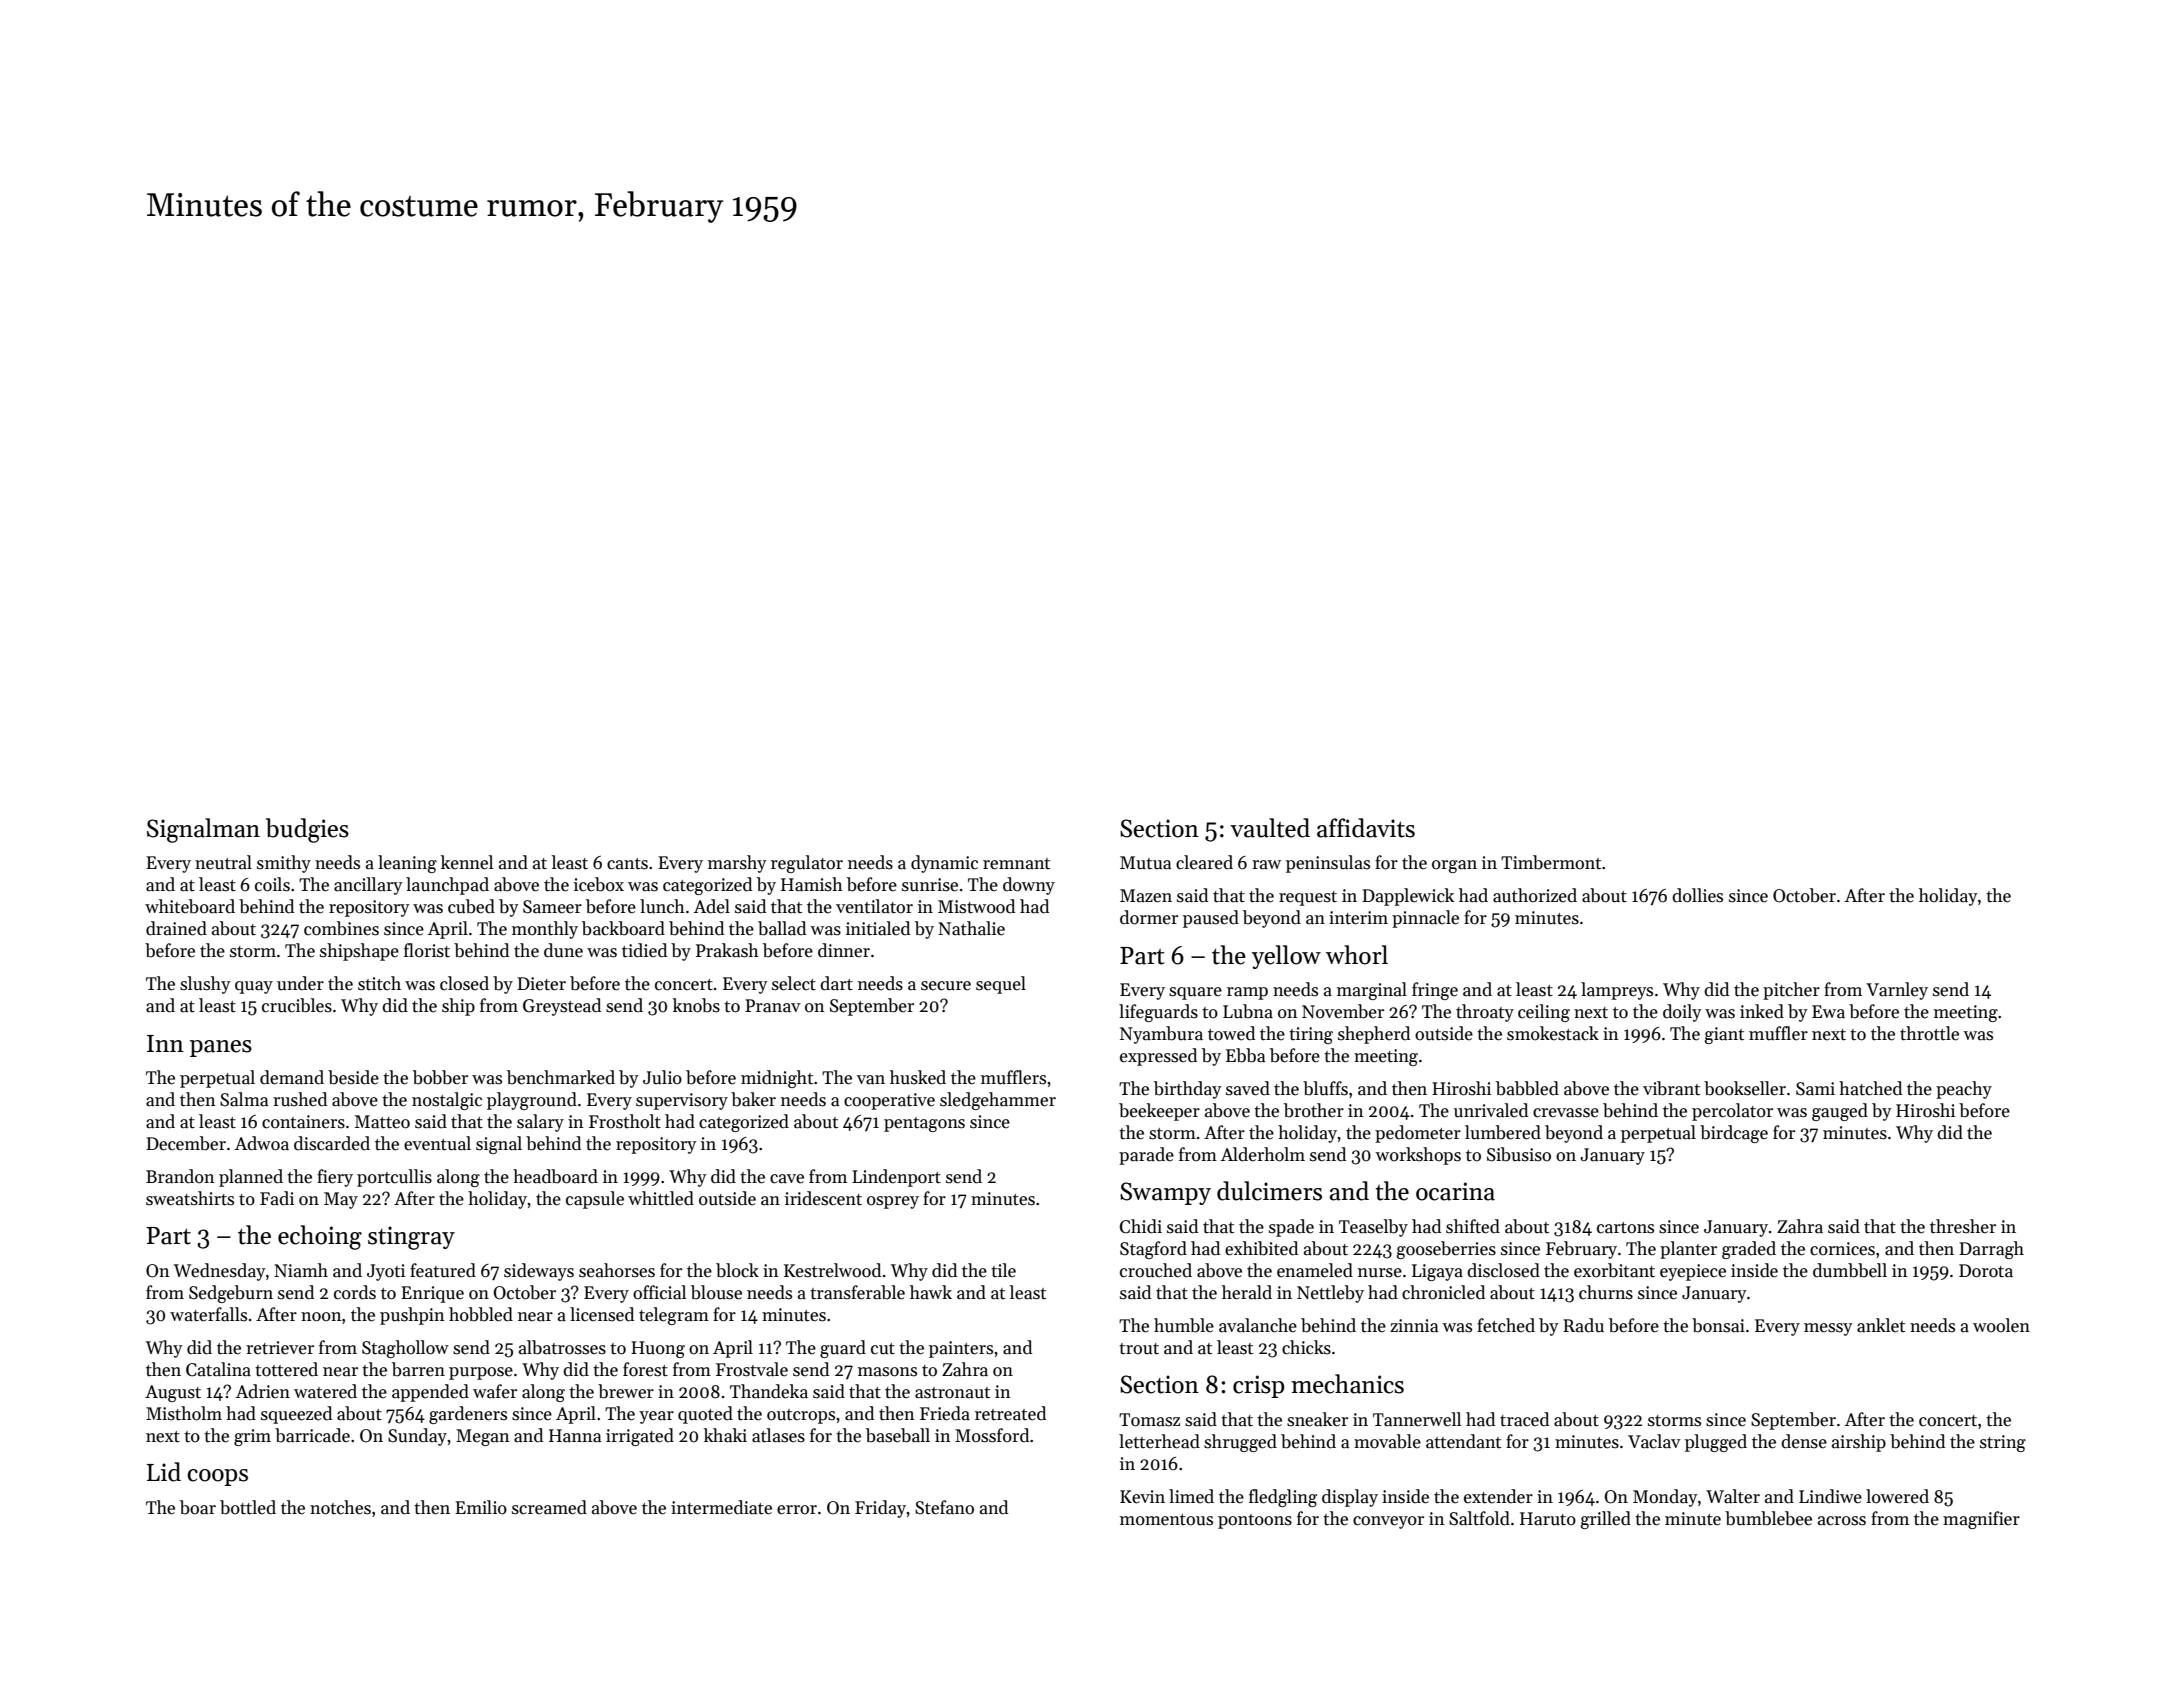  What do you see at coordinates (1029, 886) in the screenshot?
I see `downy` at bounding box center [1029, 886].
